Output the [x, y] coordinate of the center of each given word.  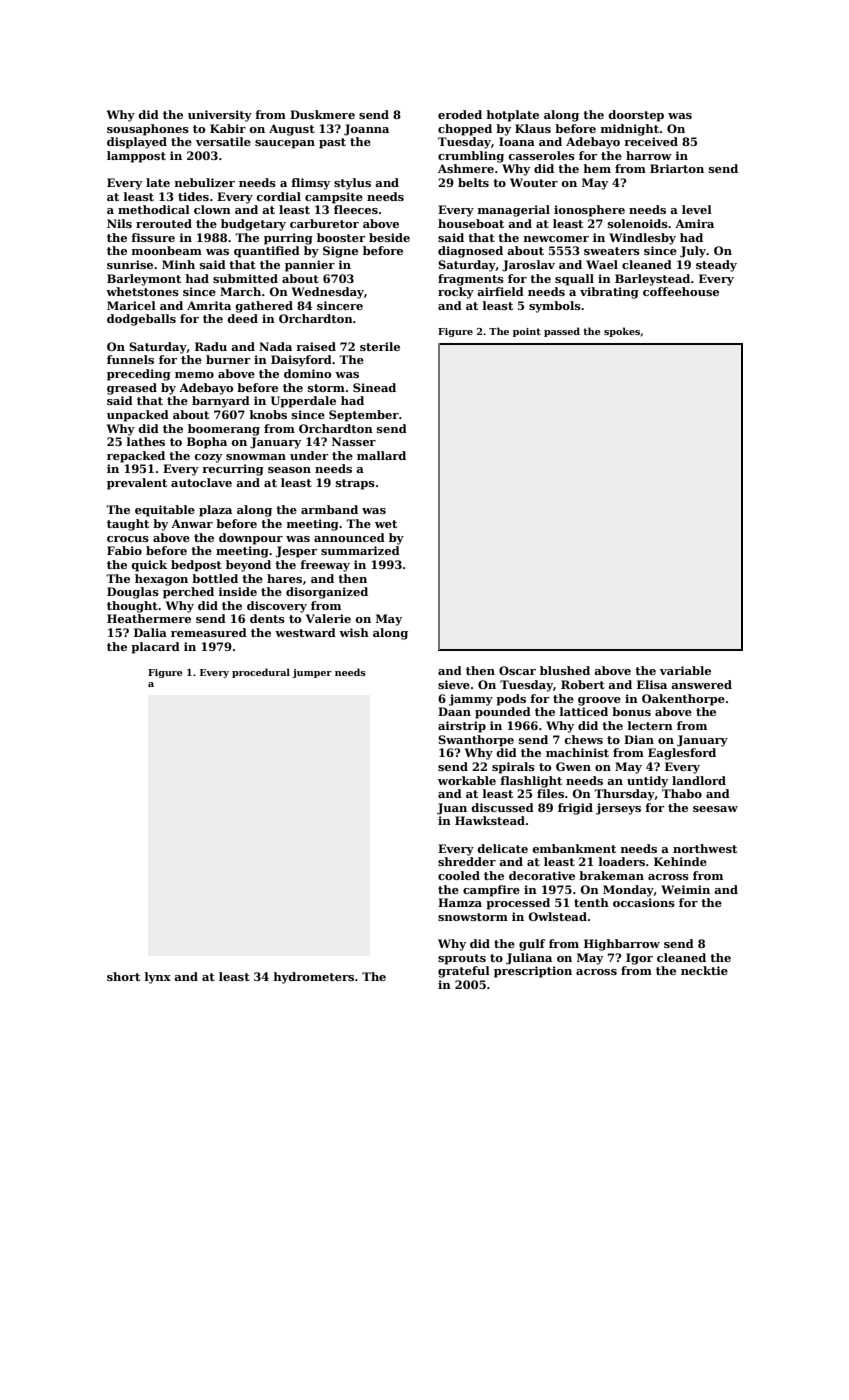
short [123, 976]
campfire [491, 891]
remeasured [209, 632]
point [527, 332]
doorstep [636, 116]
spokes [622, 332]
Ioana [517, 141]
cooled [459, 875]
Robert [583, 684]
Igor [639, 959]
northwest [705, 848]
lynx [158, 978]
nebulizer [205, 182]
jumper [312, 673]
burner [228, 359]
